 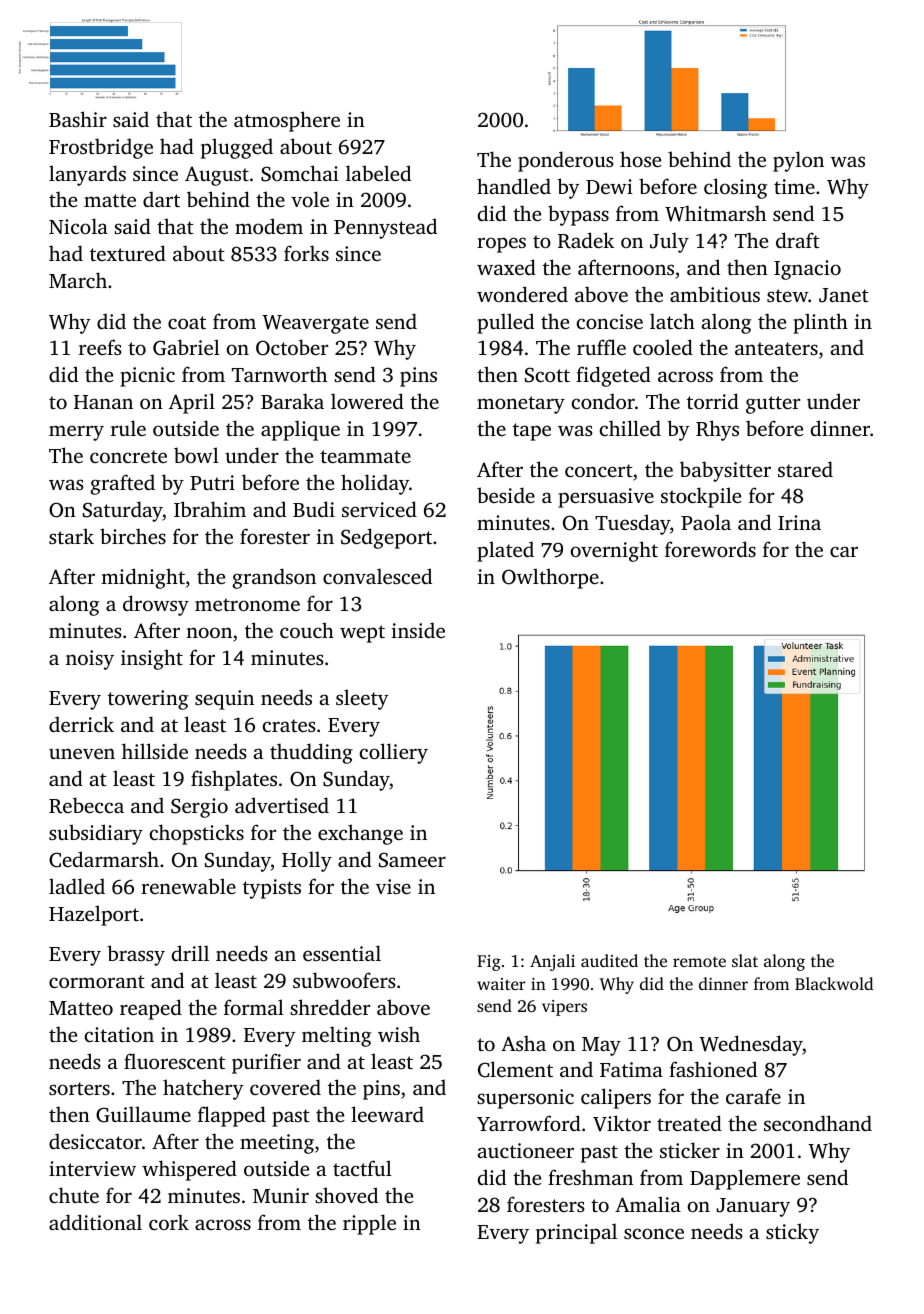 I want to click on Munir, so click(x=281, y=1195).
